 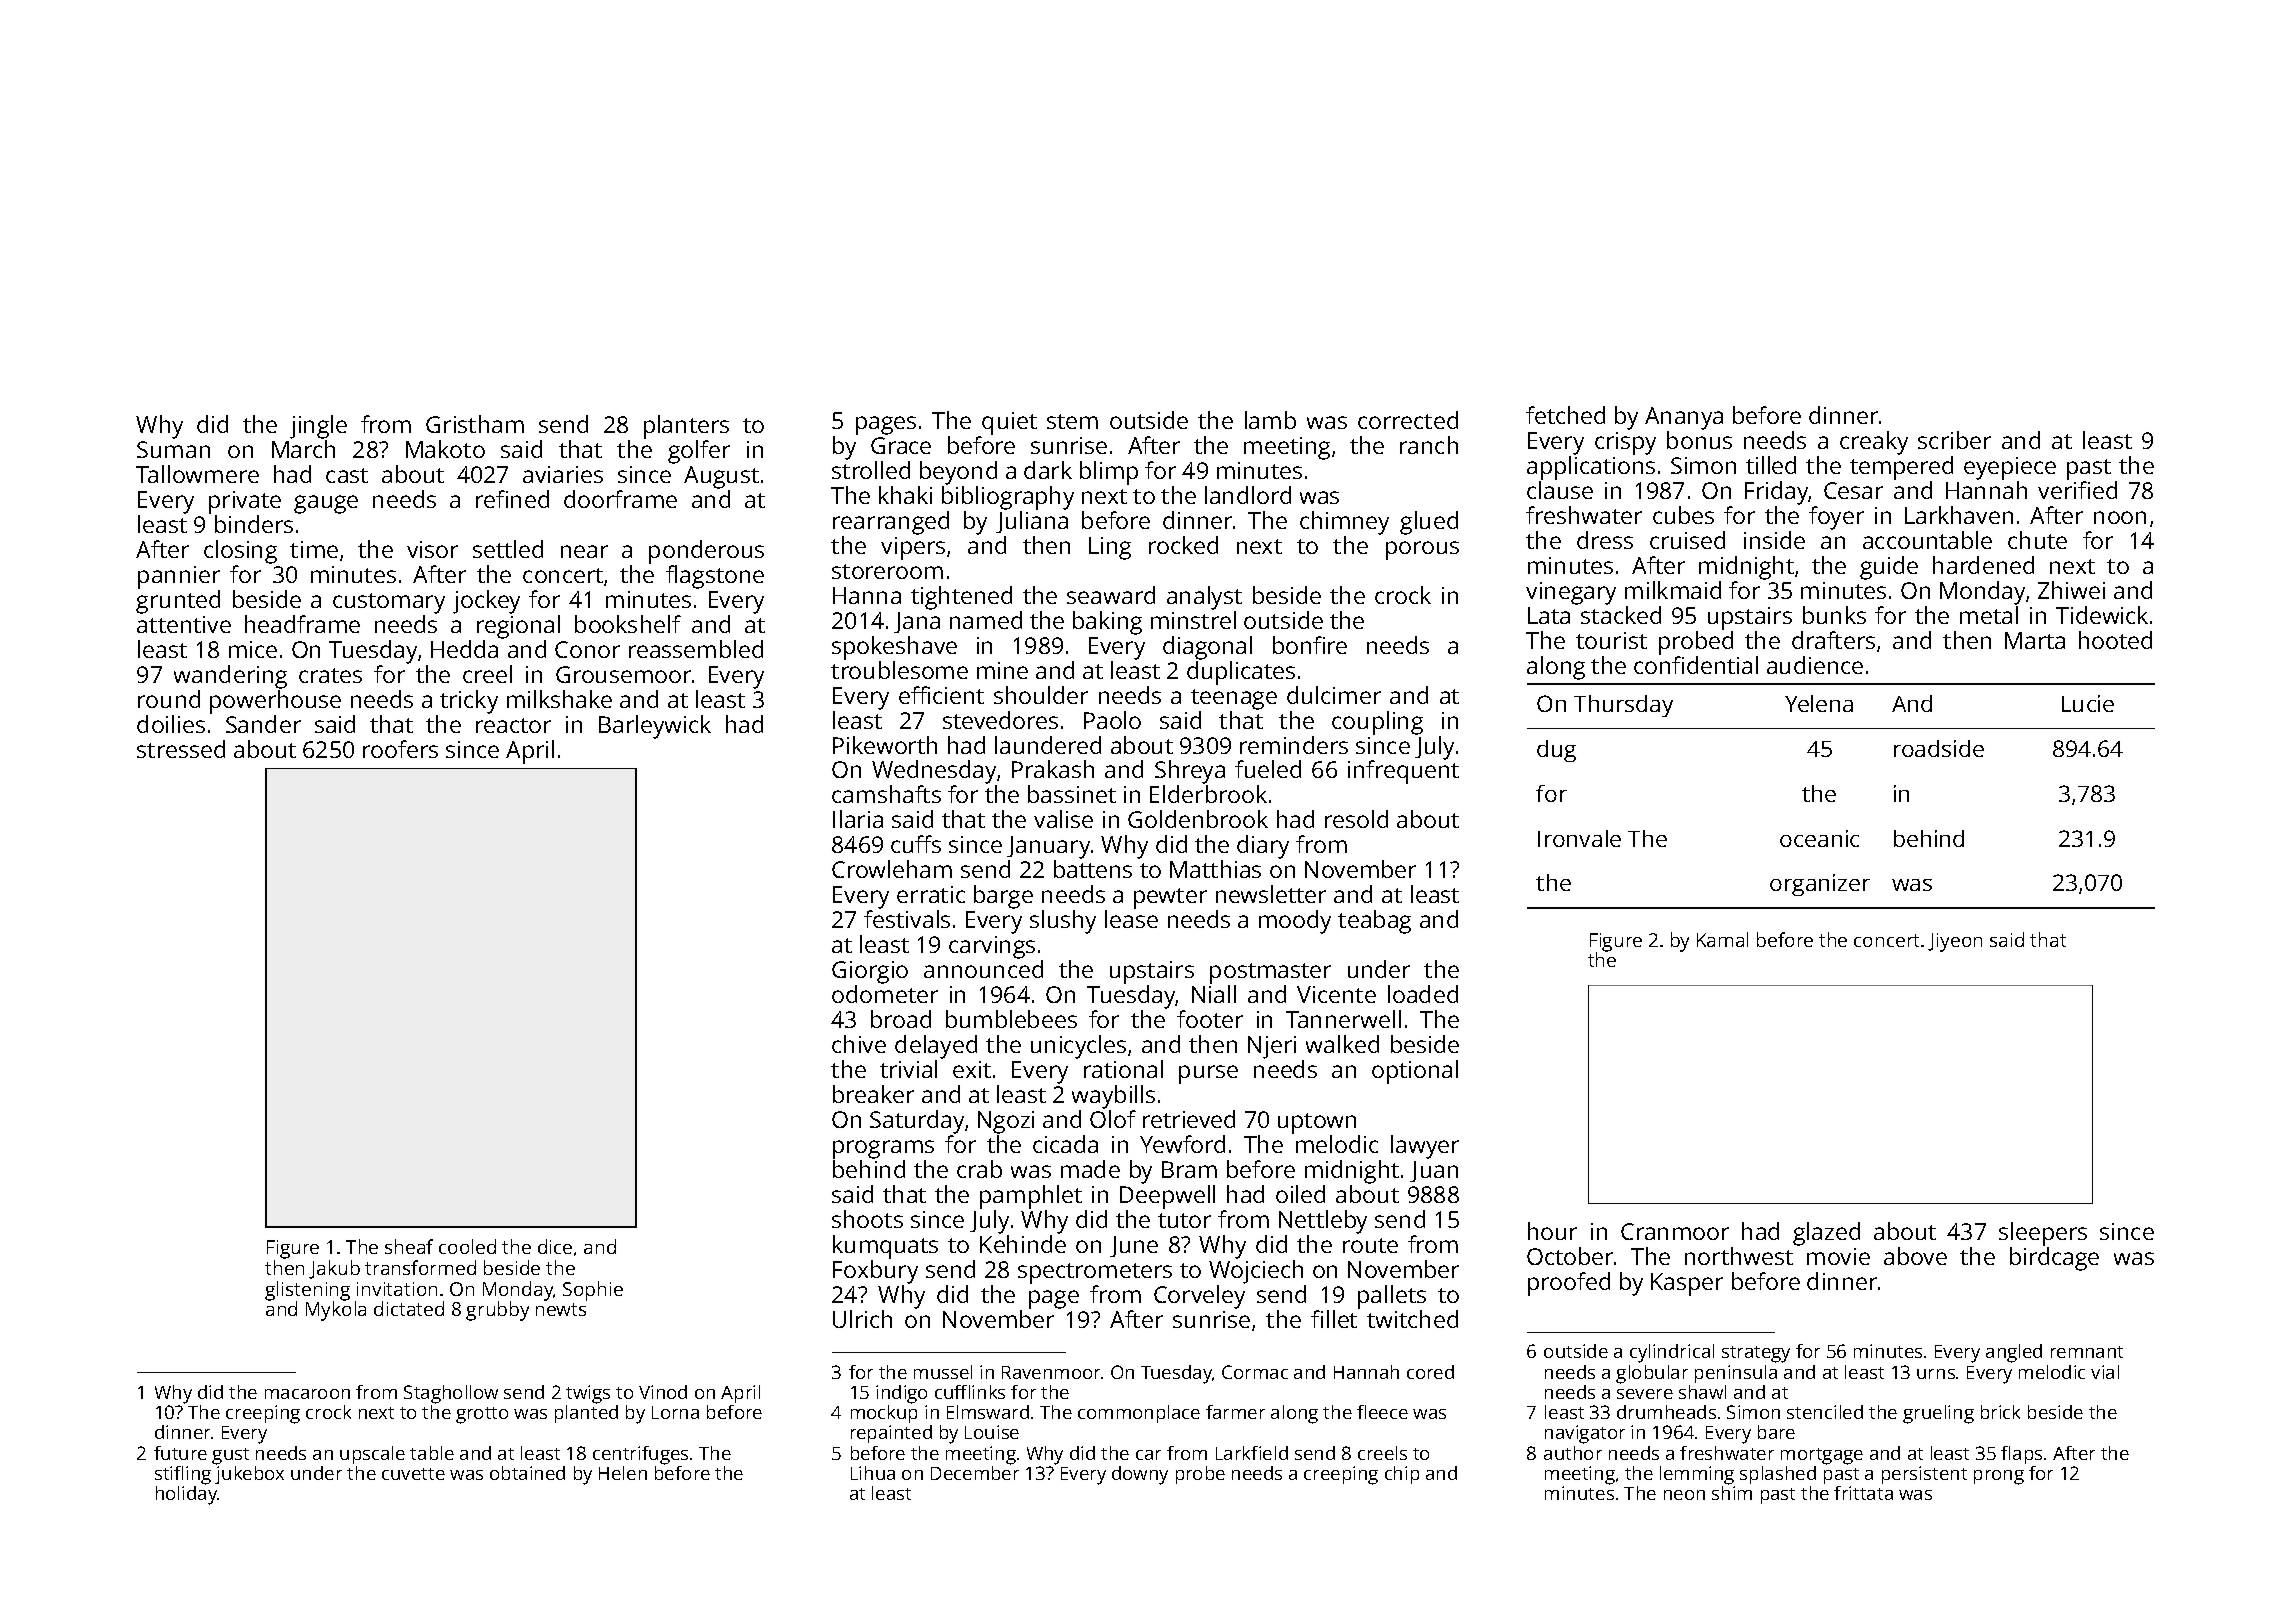 I want to click on drumheads, so click(x=1666, y=1412).
